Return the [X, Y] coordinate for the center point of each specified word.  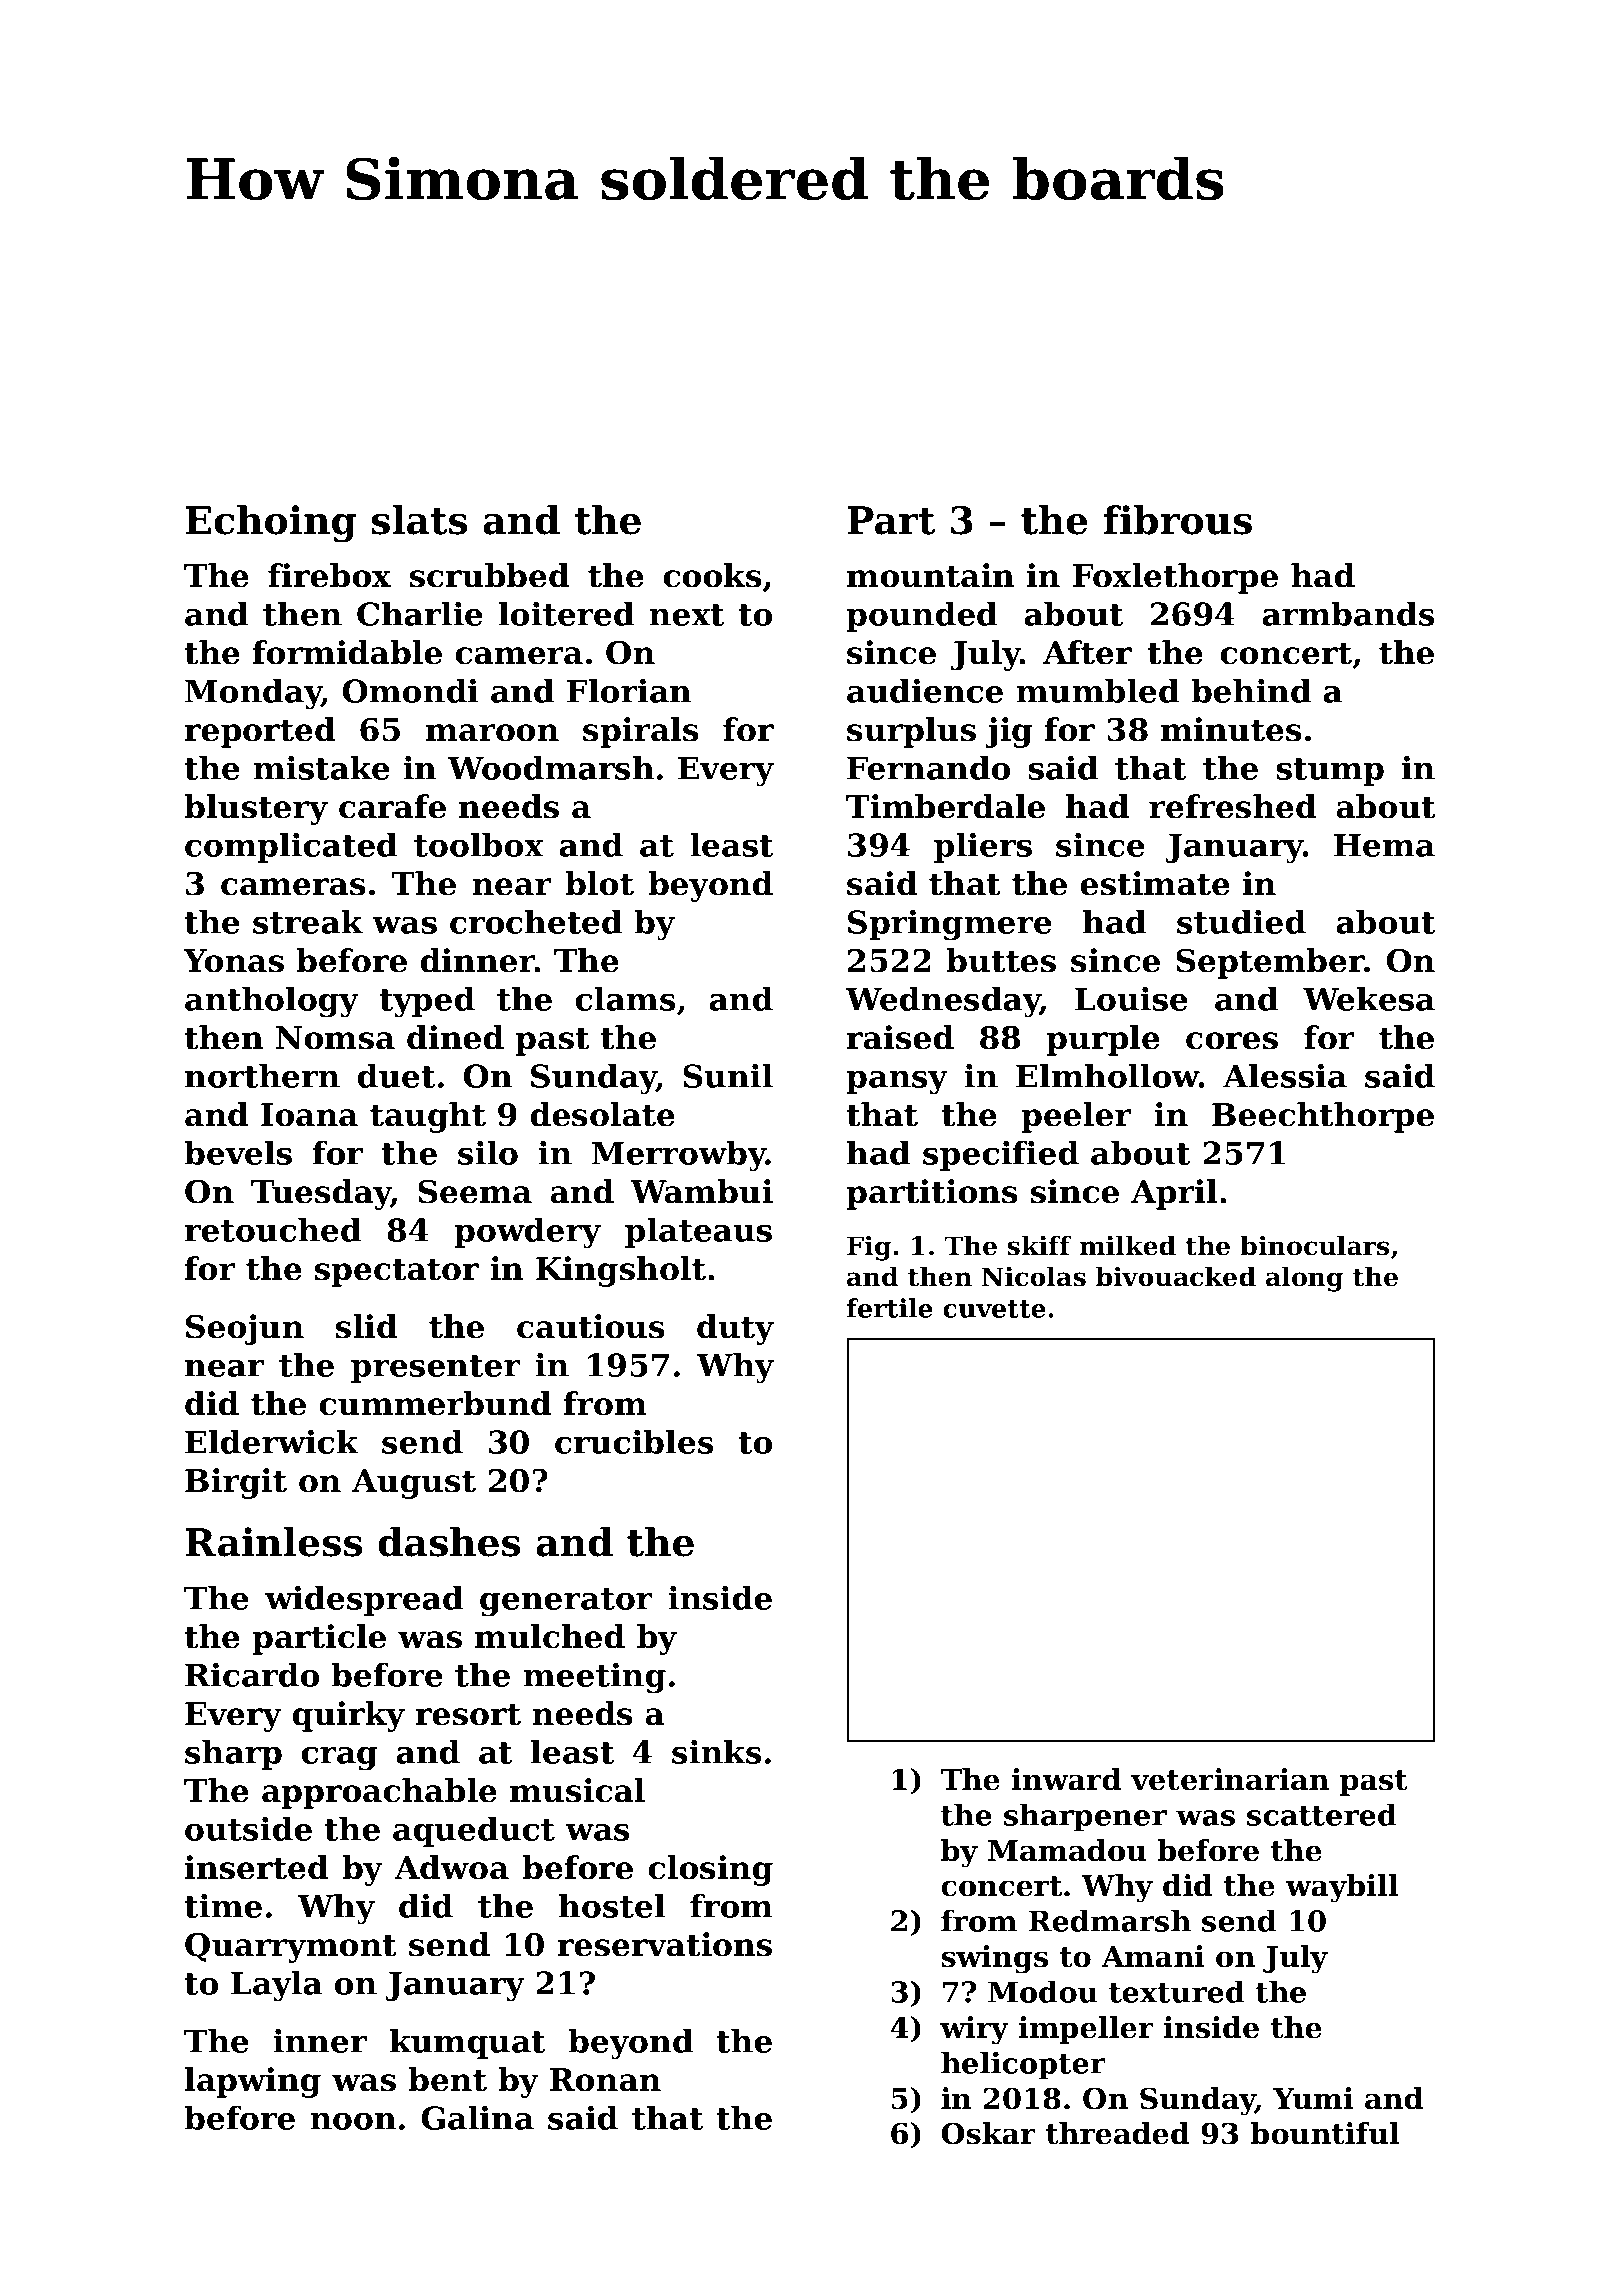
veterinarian [1230, 1779]
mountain [930, 575]
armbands [1349, 613]
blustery [256, 809]
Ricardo [252, 1674]
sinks [717, 1751]
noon [353, 2121]
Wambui [701, 1191]
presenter [436, 1369]
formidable [347, 652]
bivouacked [1176, 1276]
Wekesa [1369, 998]
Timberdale [945, 806]
